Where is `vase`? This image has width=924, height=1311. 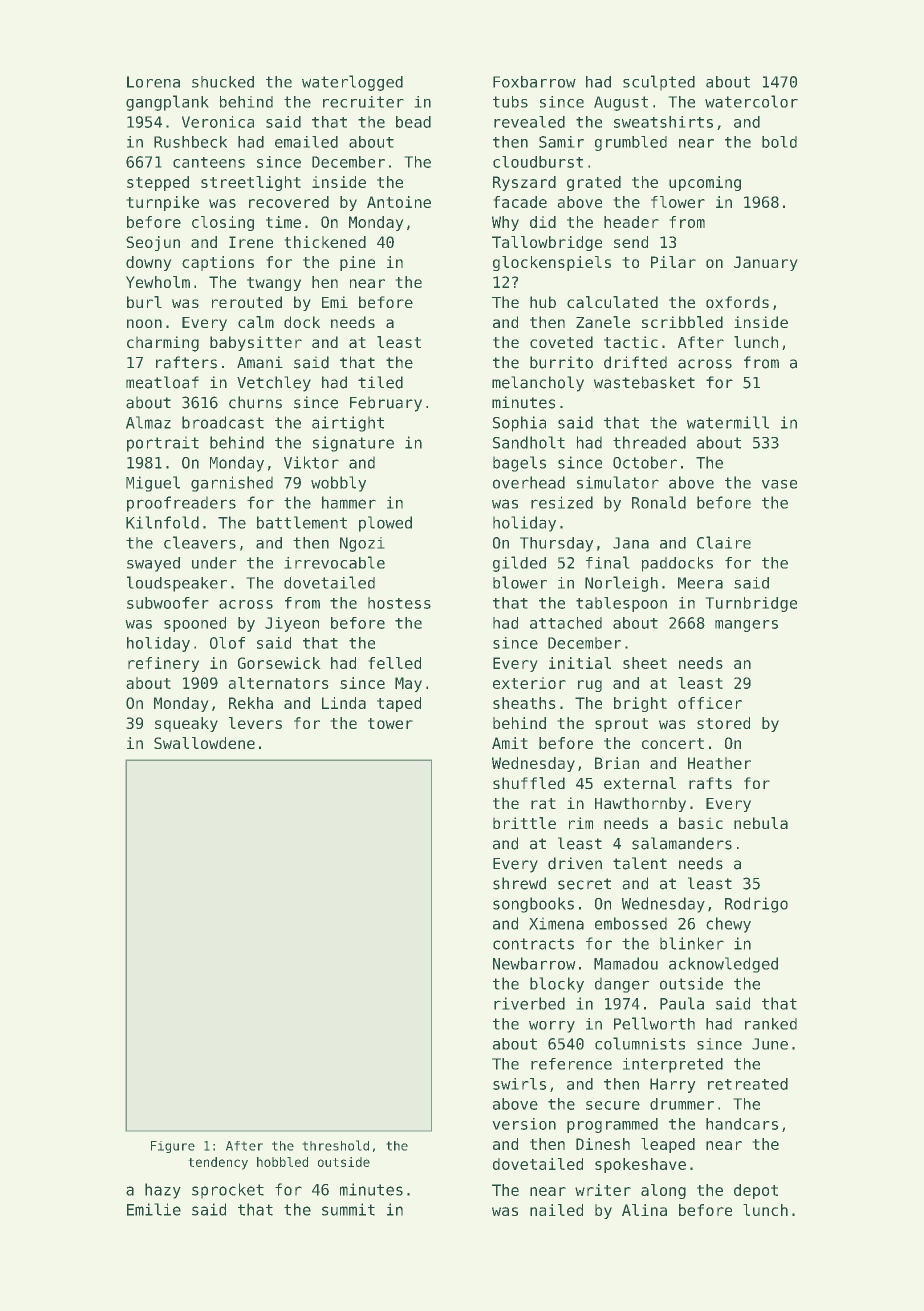 vase is located at coordinates (779, 484).
